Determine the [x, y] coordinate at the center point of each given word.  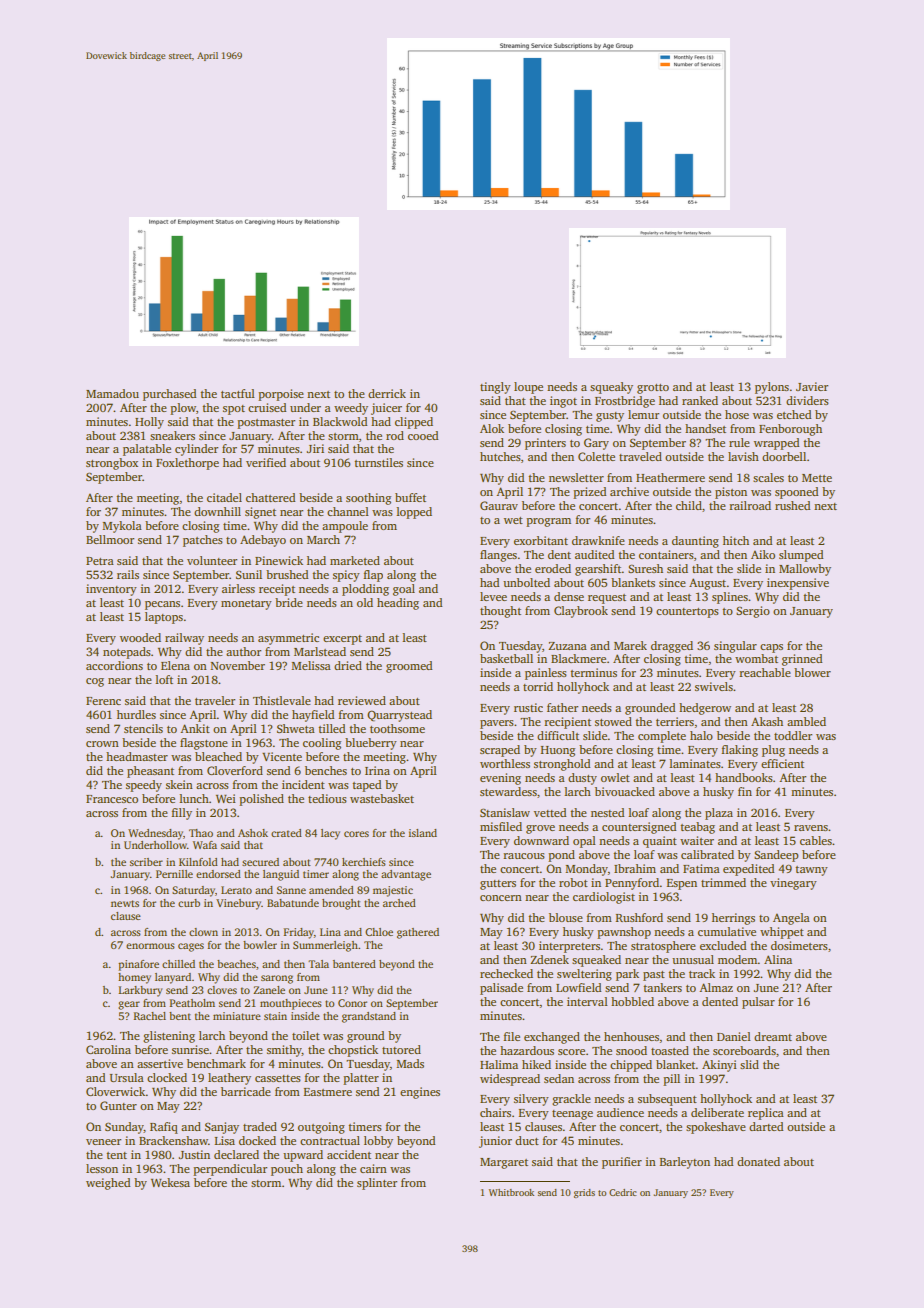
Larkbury [140, 991]
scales [768, 477]
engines [420, 1093]
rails [128, 574]
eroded [553, 568]
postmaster [266, 424]
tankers [662, 987]
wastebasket [382, 798]
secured [260, 862]
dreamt [773, 1036]
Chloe [379, 932]
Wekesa [170, 1182]
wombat [756, 658]
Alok [492, 428]
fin [745, 791]
